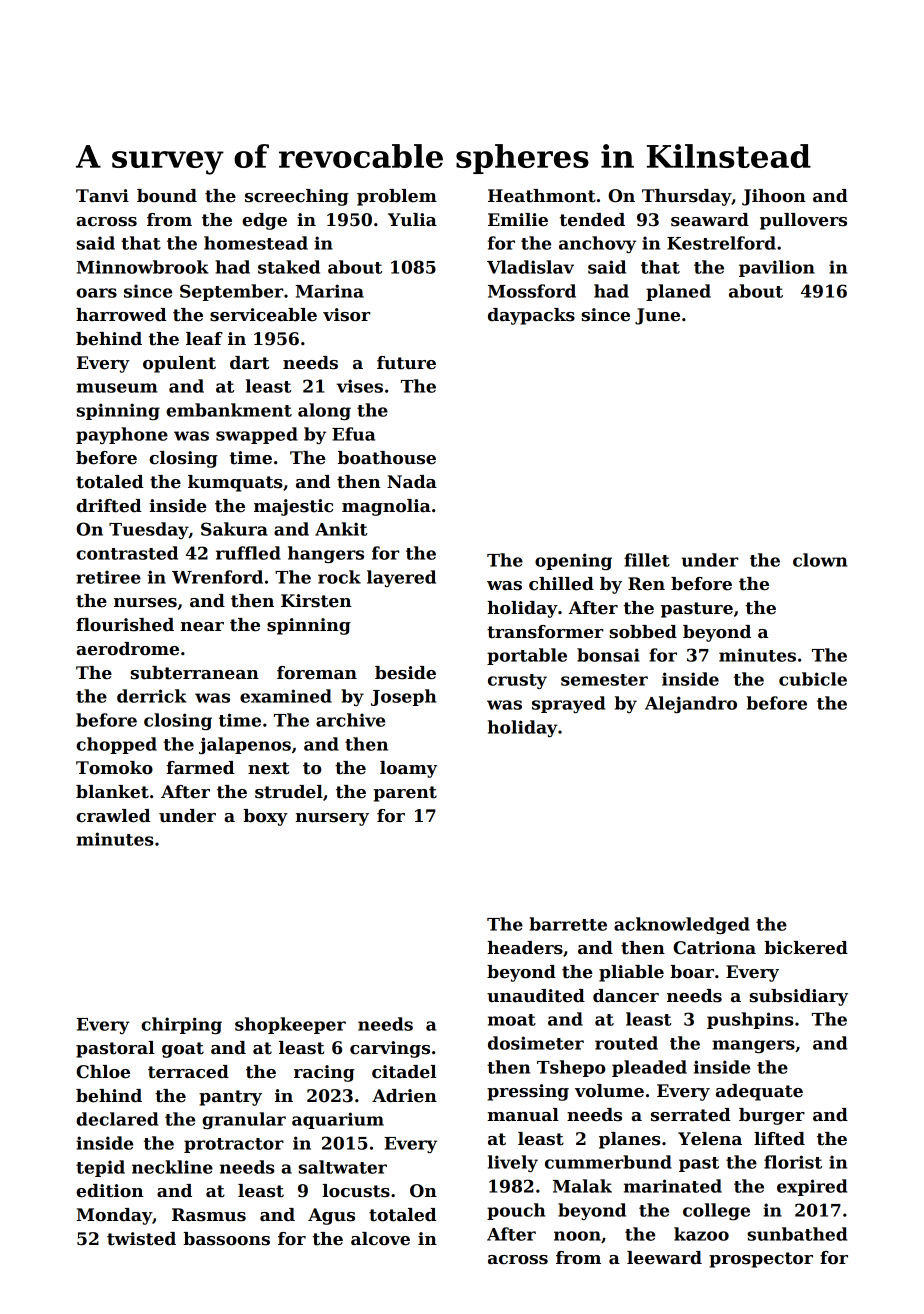  What do you see at coordinates (759, 1092) in the document?
I see `adequate` at bounding box center [759, 1092].
